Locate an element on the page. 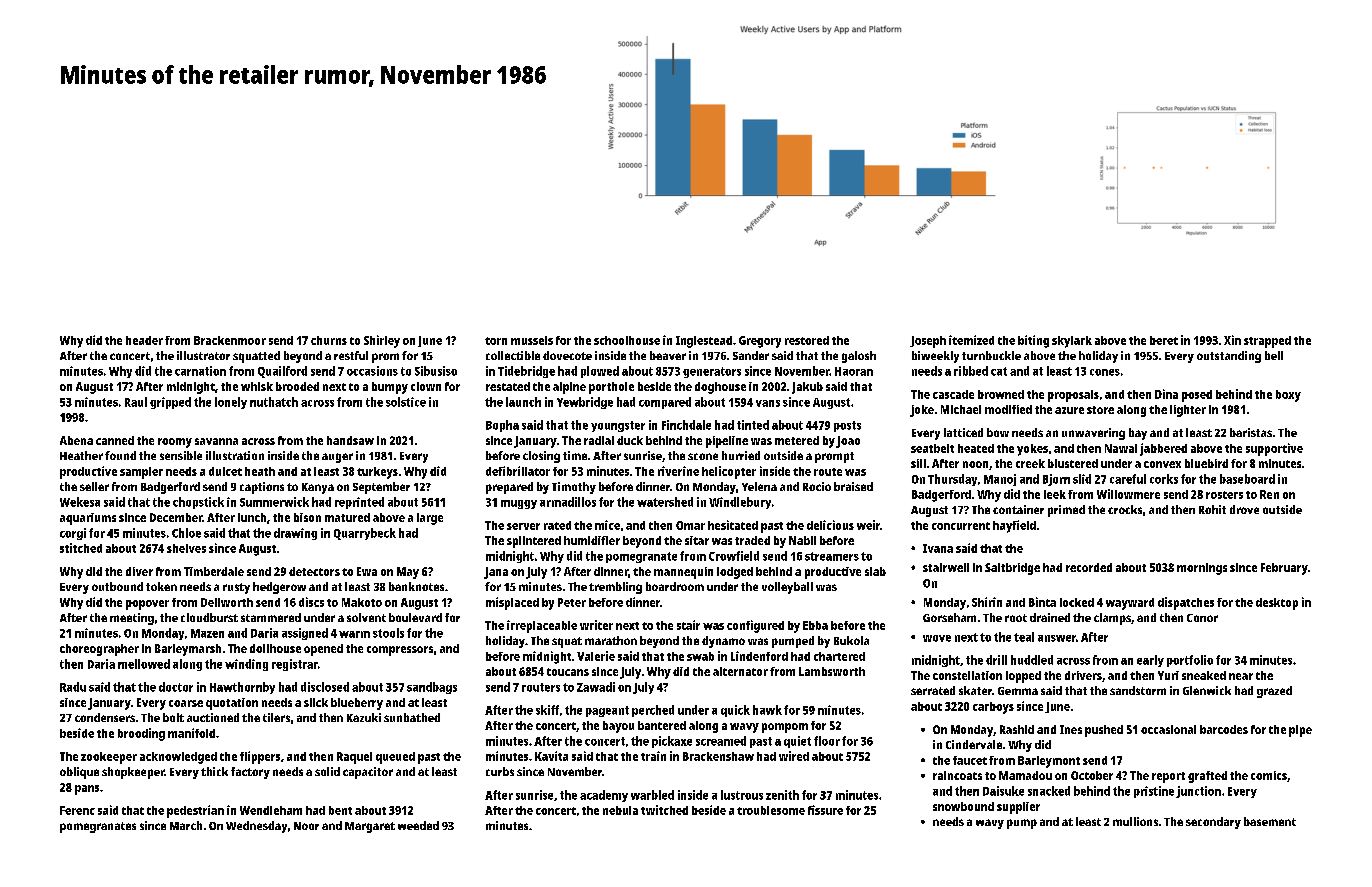 This page has width=1372, height=887. Ewa is located at coordinates (367, 571).
